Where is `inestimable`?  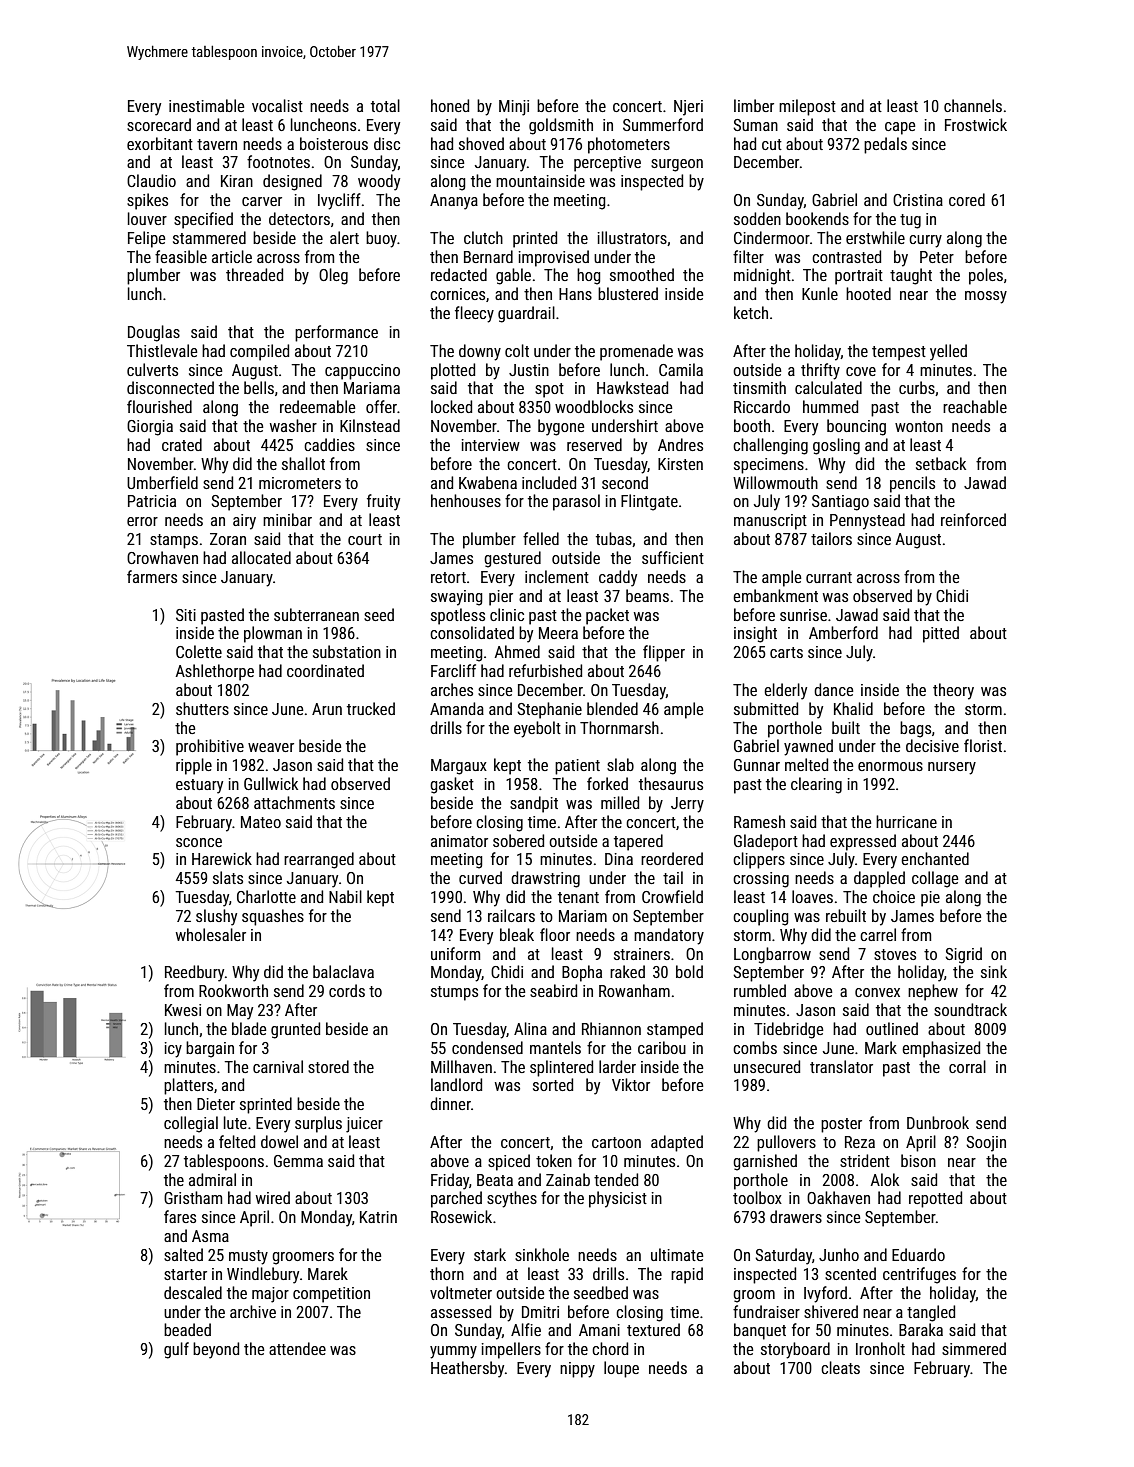 inestimable is located at coordinates (206, 105).
